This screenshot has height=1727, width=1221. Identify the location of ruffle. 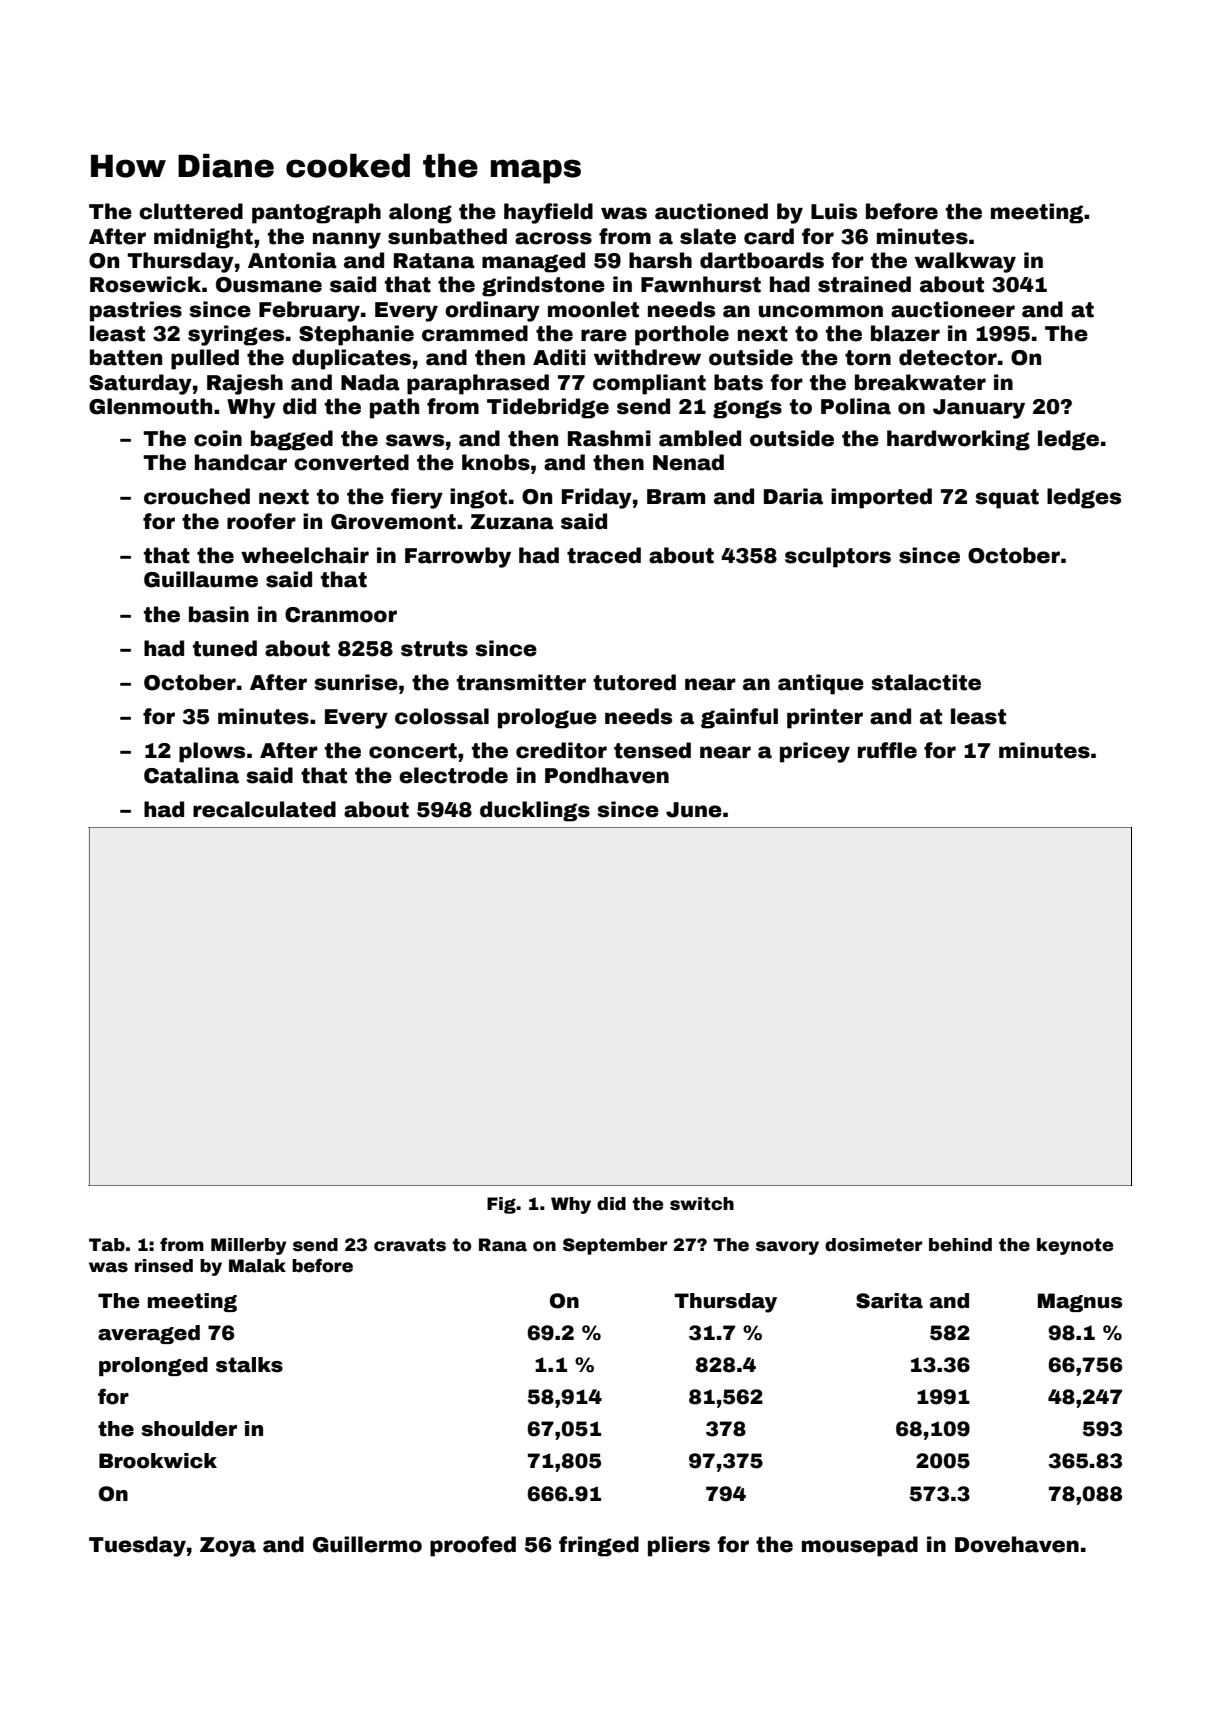
(887, 750).
